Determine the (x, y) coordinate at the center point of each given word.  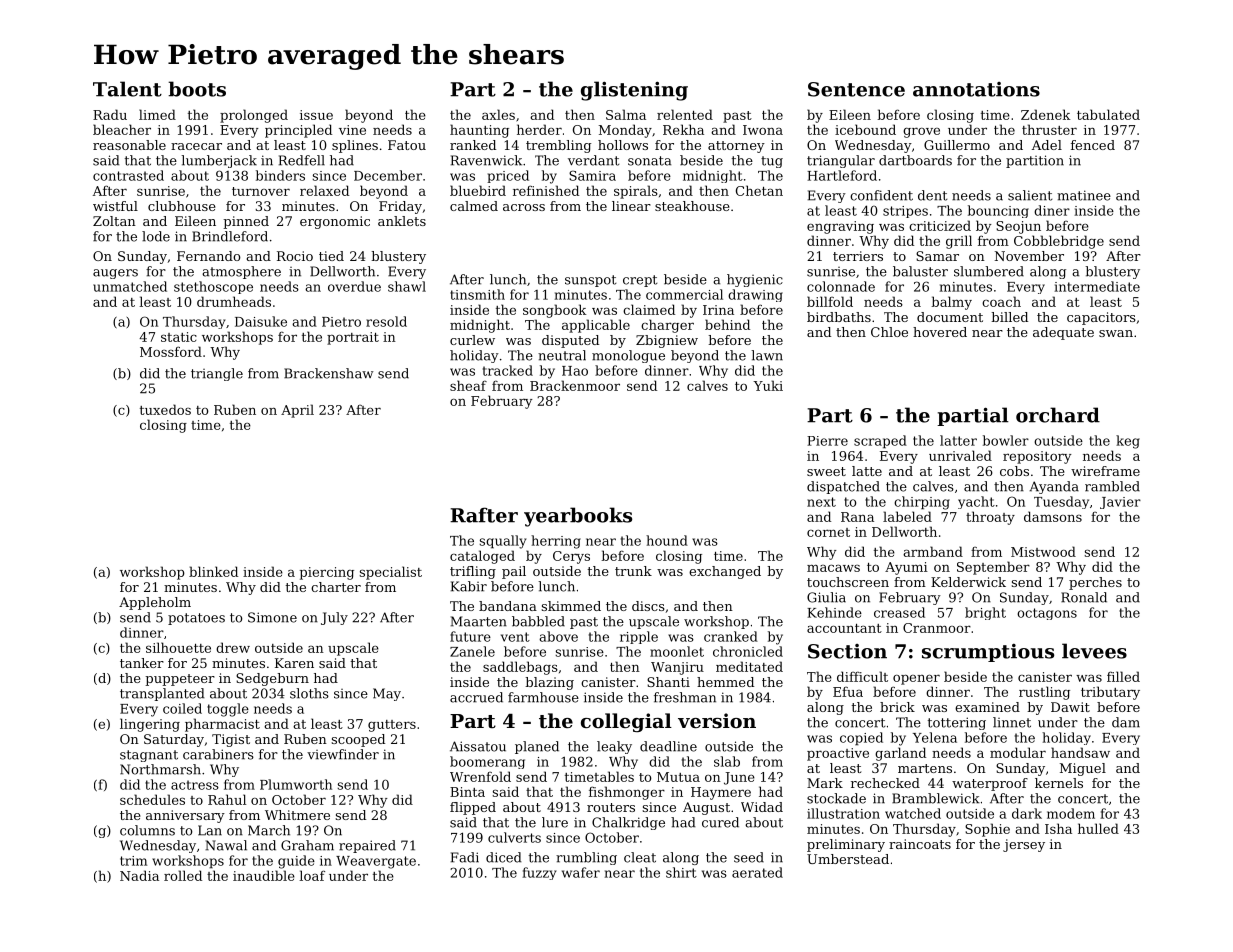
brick (897, 707)
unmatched (130, 286)
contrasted (128, 175)
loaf (312, 875)
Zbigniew (667, 341)
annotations (976, 89)
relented (685, 114)
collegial (626, 722)
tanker (142, 663)
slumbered (989, 271)
